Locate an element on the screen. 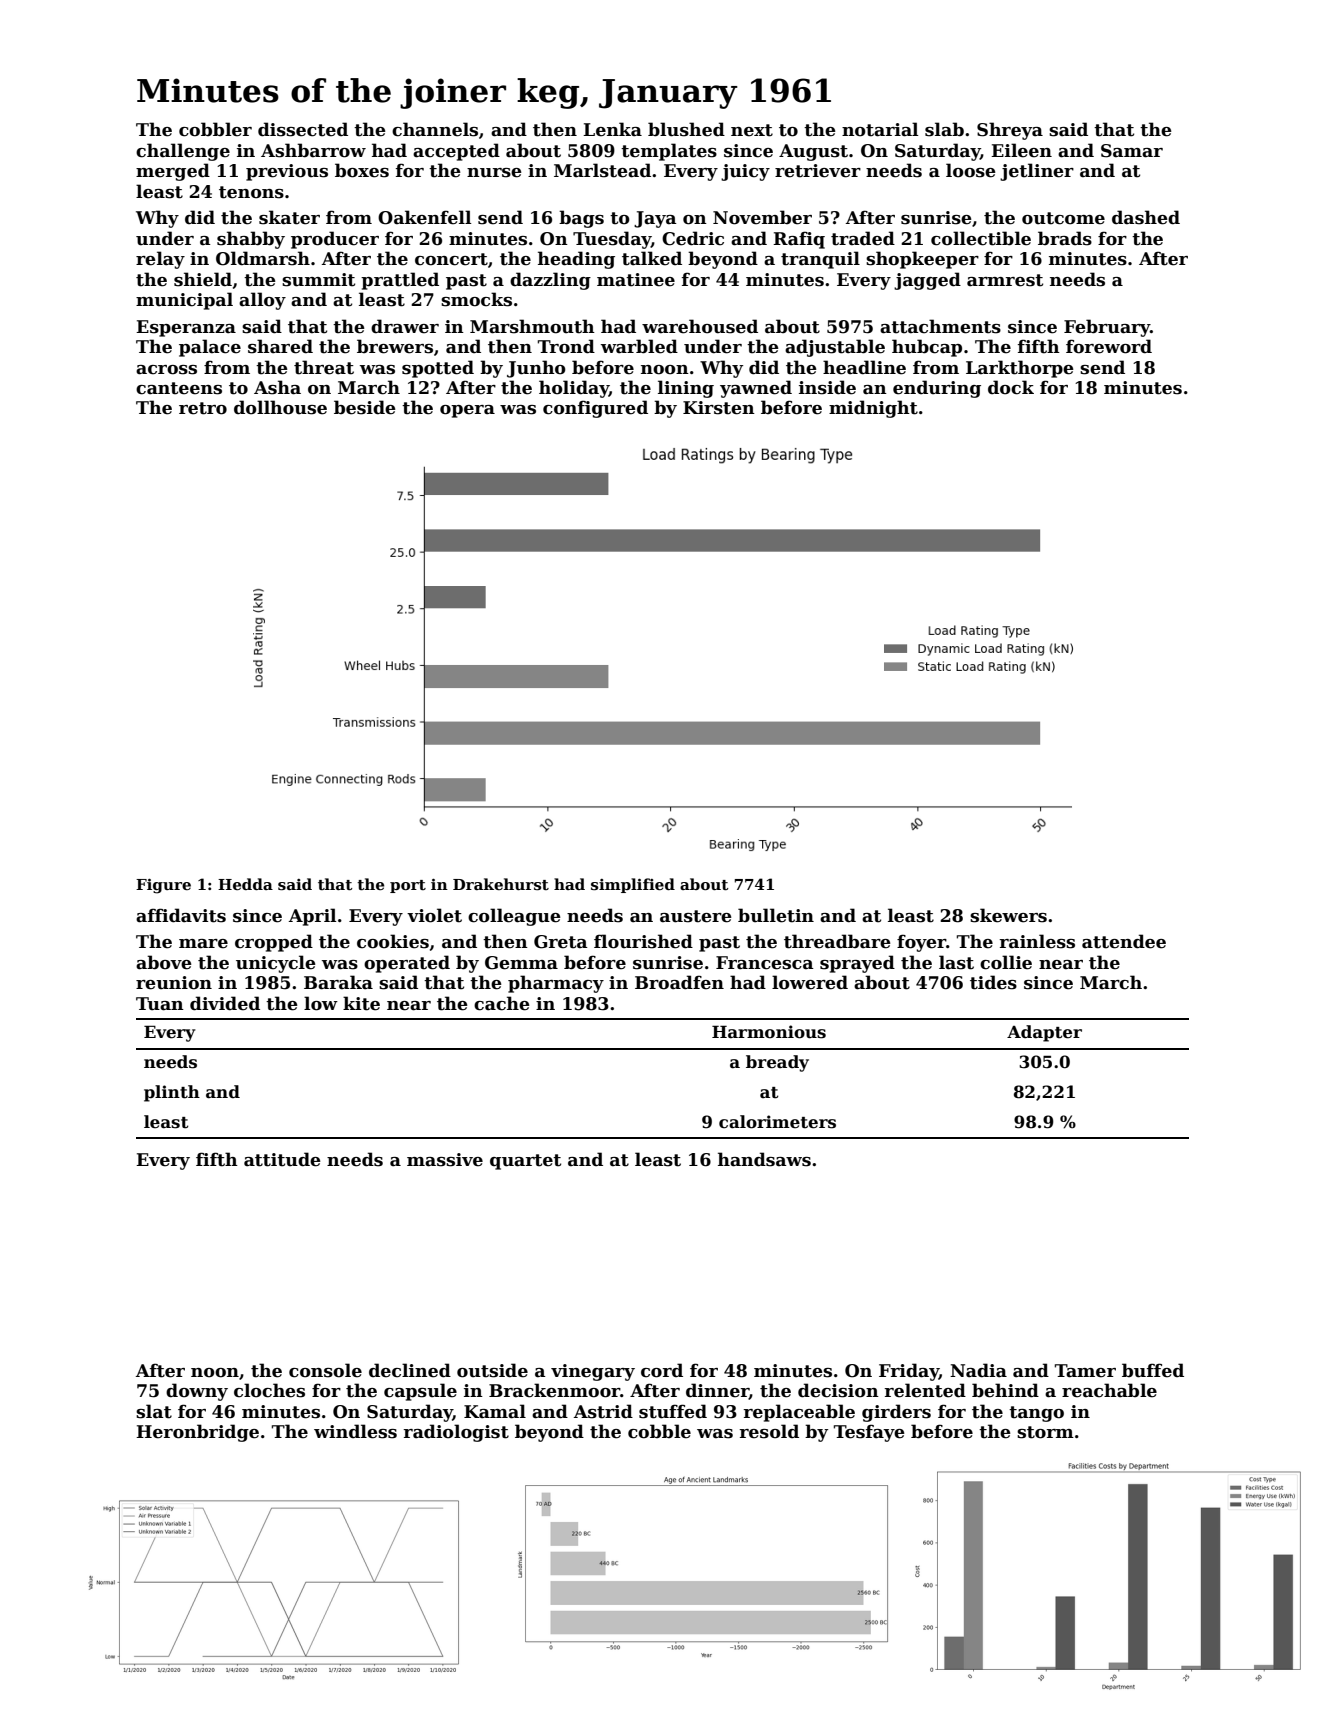 The image size is (1325, 1715). retro is located at coordinates (203, 408).
